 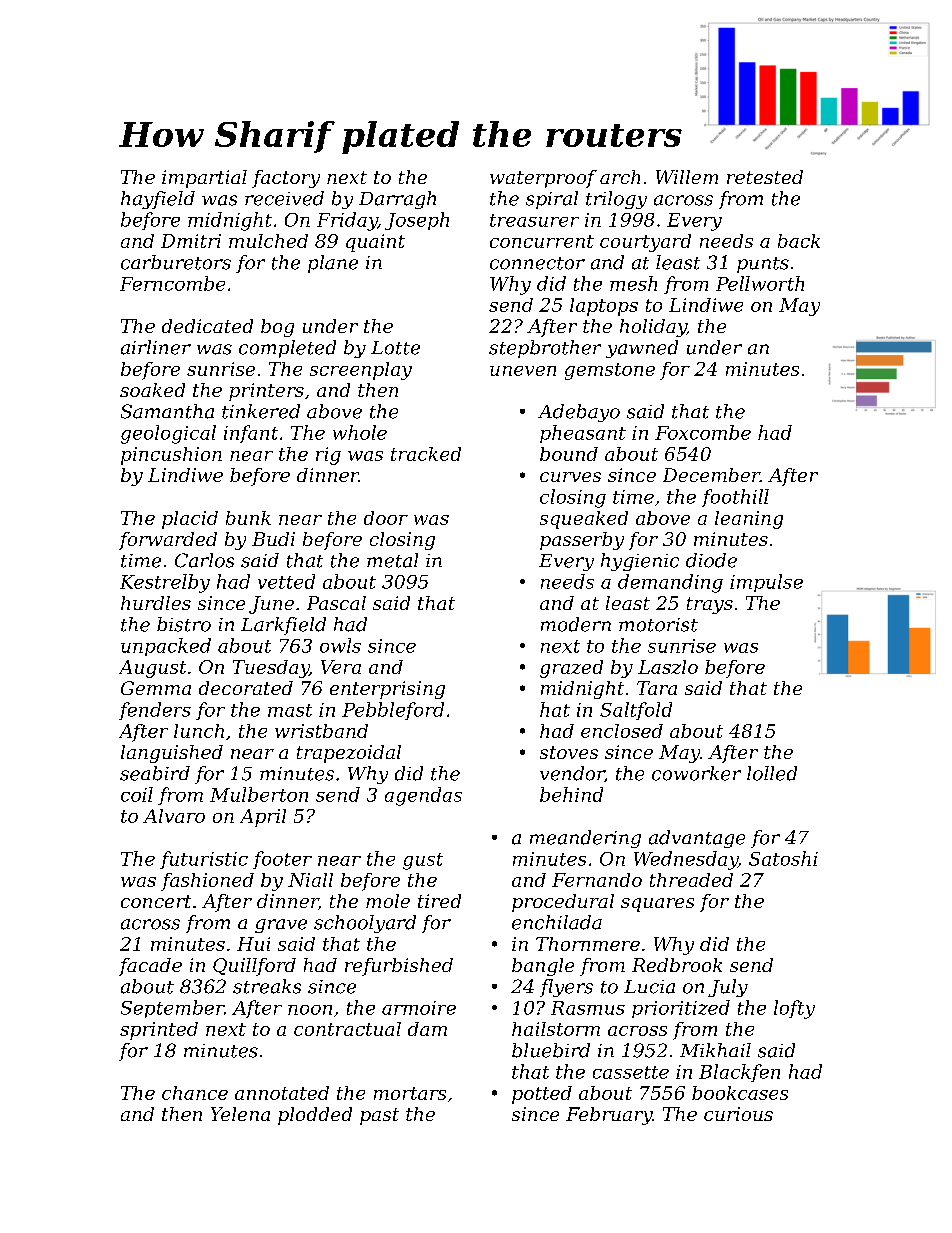 I want to click on Darragh, so click(x=397, y=200).
